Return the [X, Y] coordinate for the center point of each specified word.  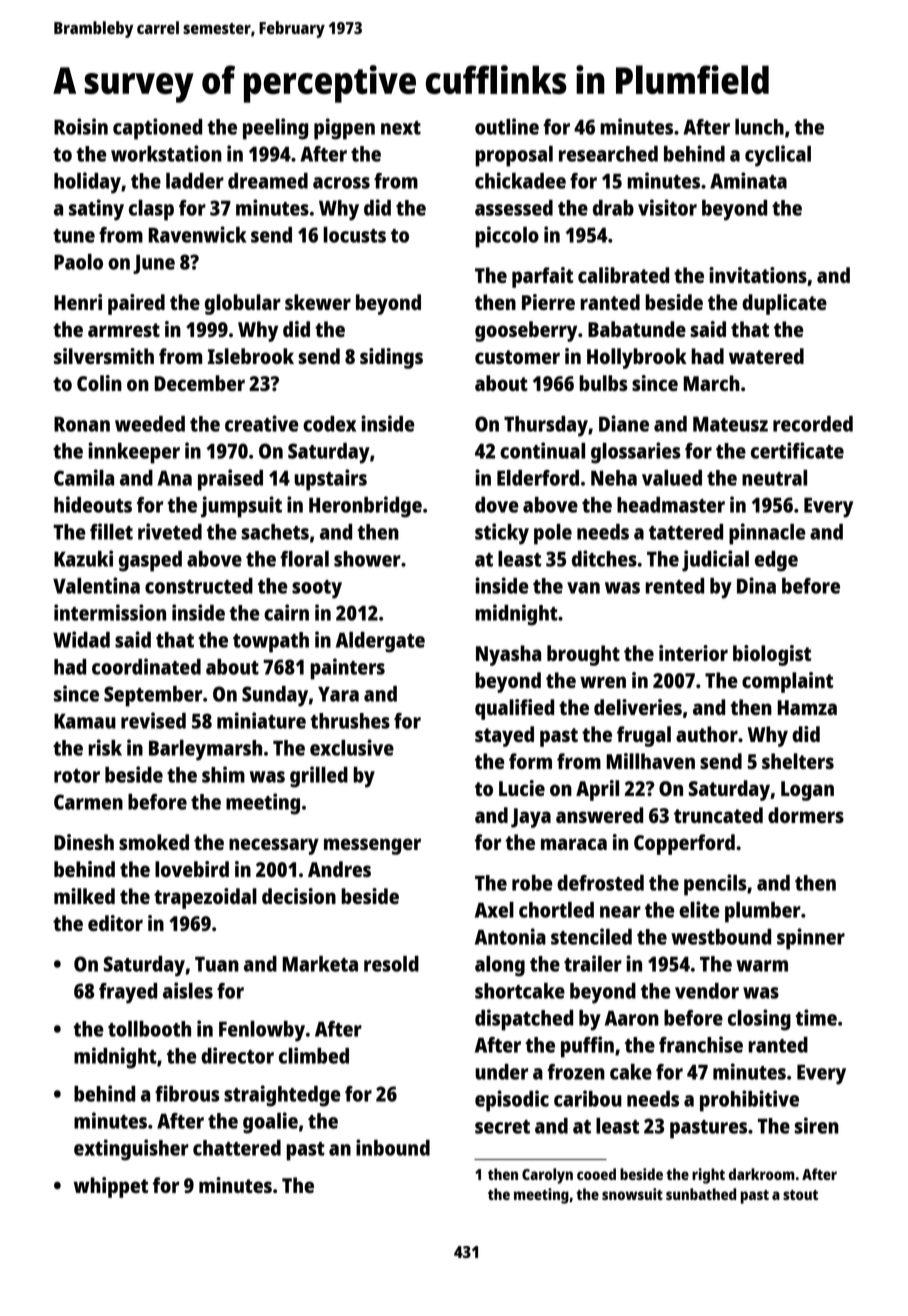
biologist [772, 655]
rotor [77, 776]
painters [347, 669]
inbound [393, 1147]
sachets [275, 532]
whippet [110, 1187]
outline [507, 126]
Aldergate [380, 642]
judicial [715, 561]
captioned [157, 129]
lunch [759, 127]
